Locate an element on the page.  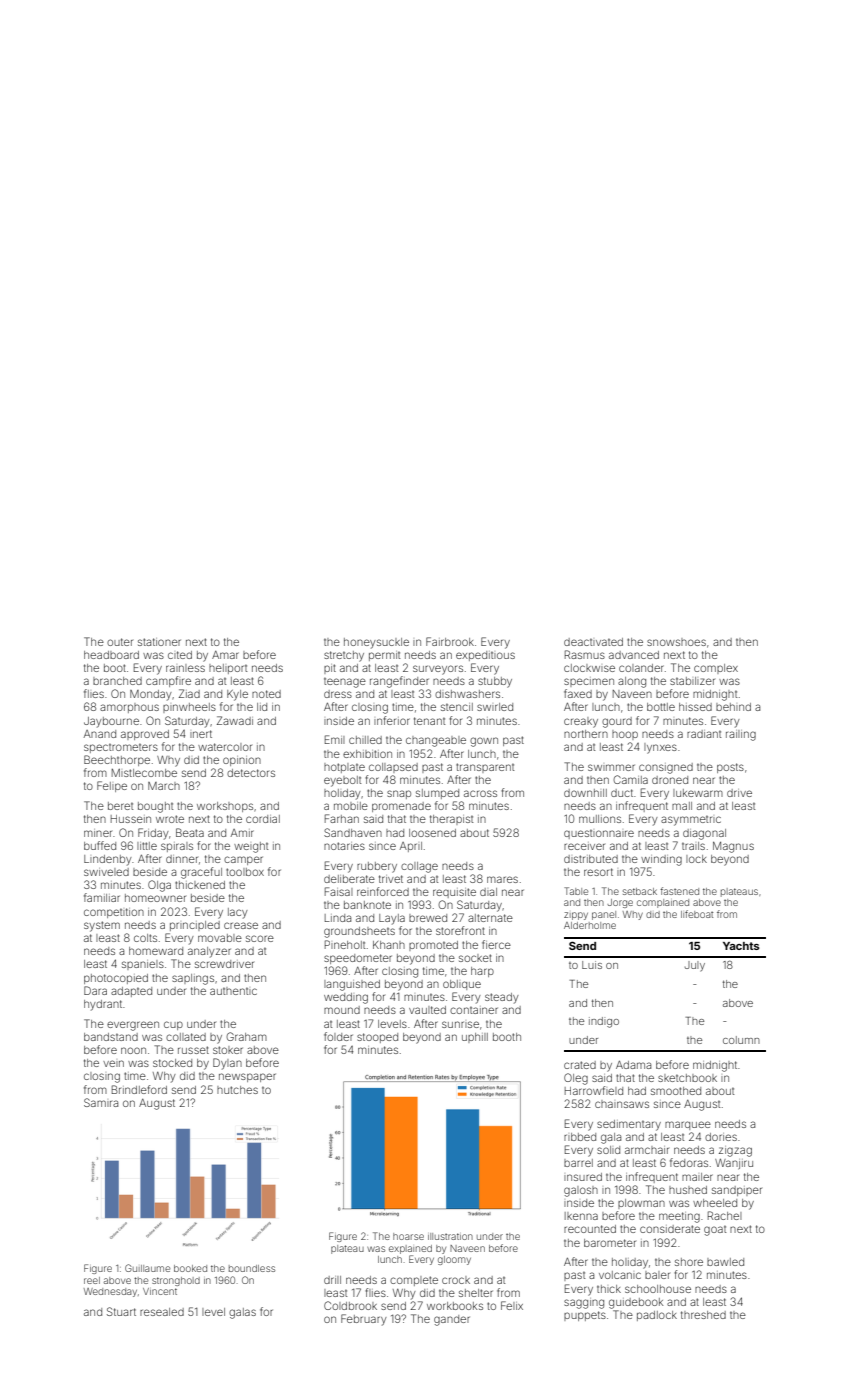
cup is located at coordinates (173, 1025).
